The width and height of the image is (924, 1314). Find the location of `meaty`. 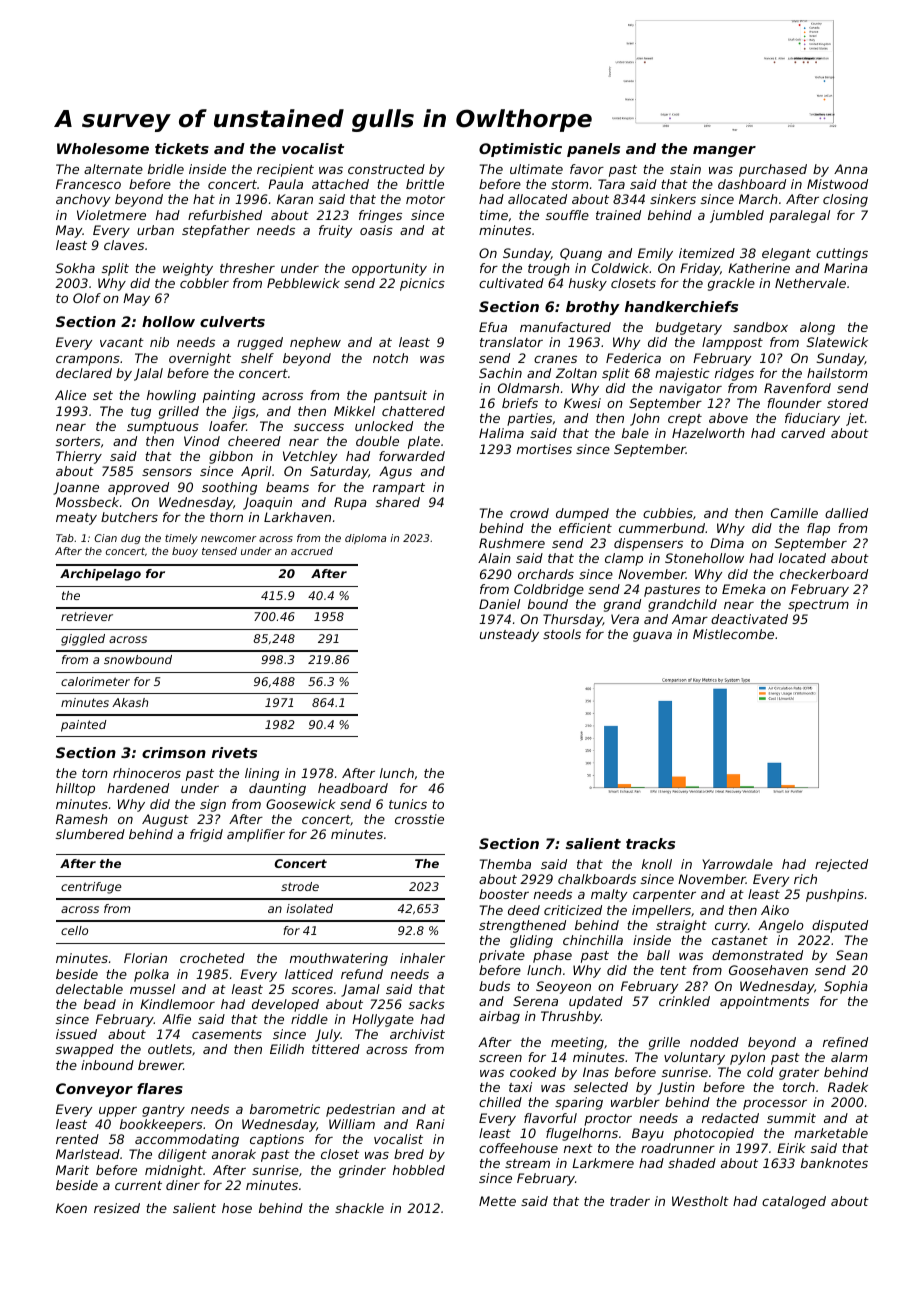

meaty is located at coordinates (76, 519).
